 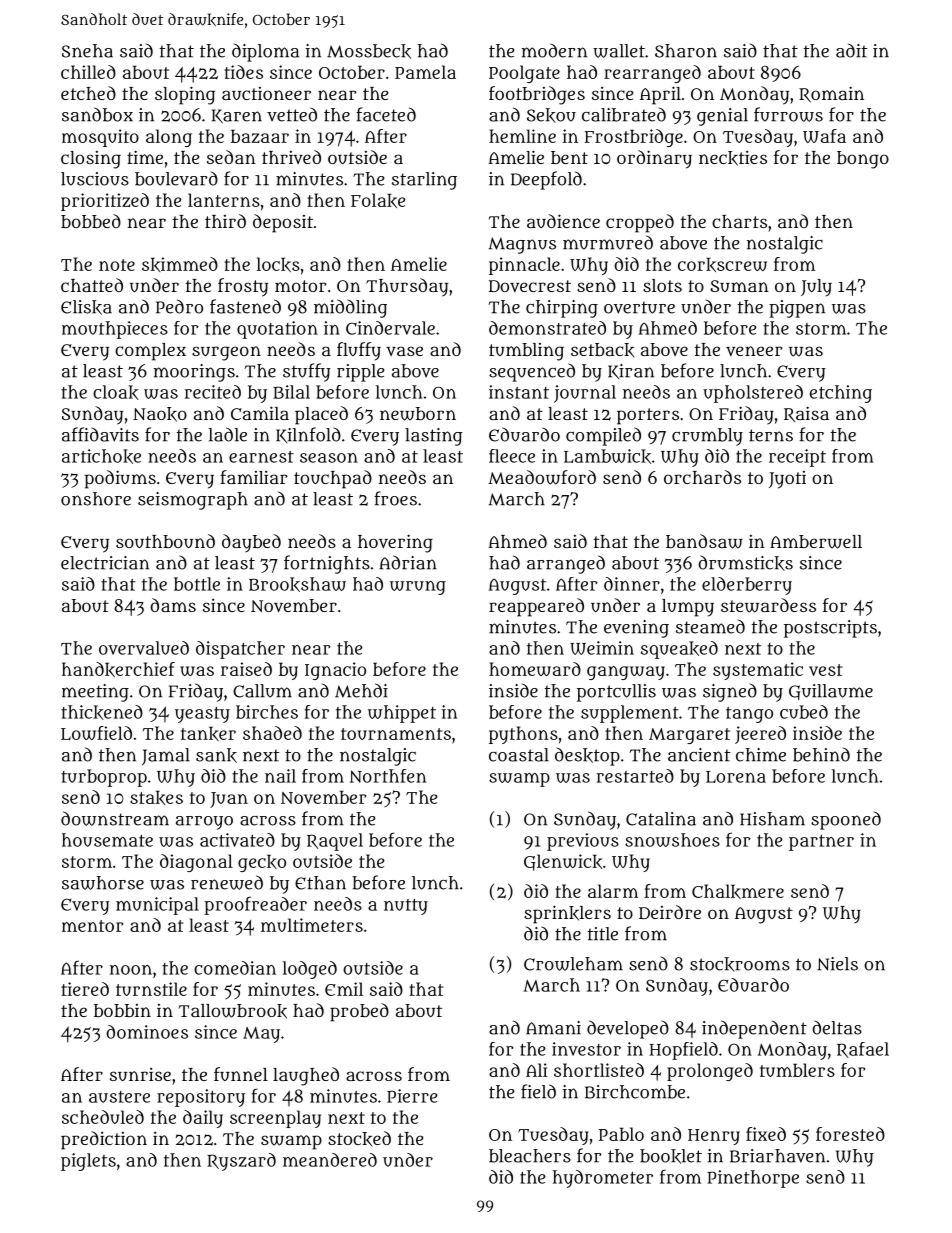 I want to click on bleachers, so click(x=530, y=1156).
